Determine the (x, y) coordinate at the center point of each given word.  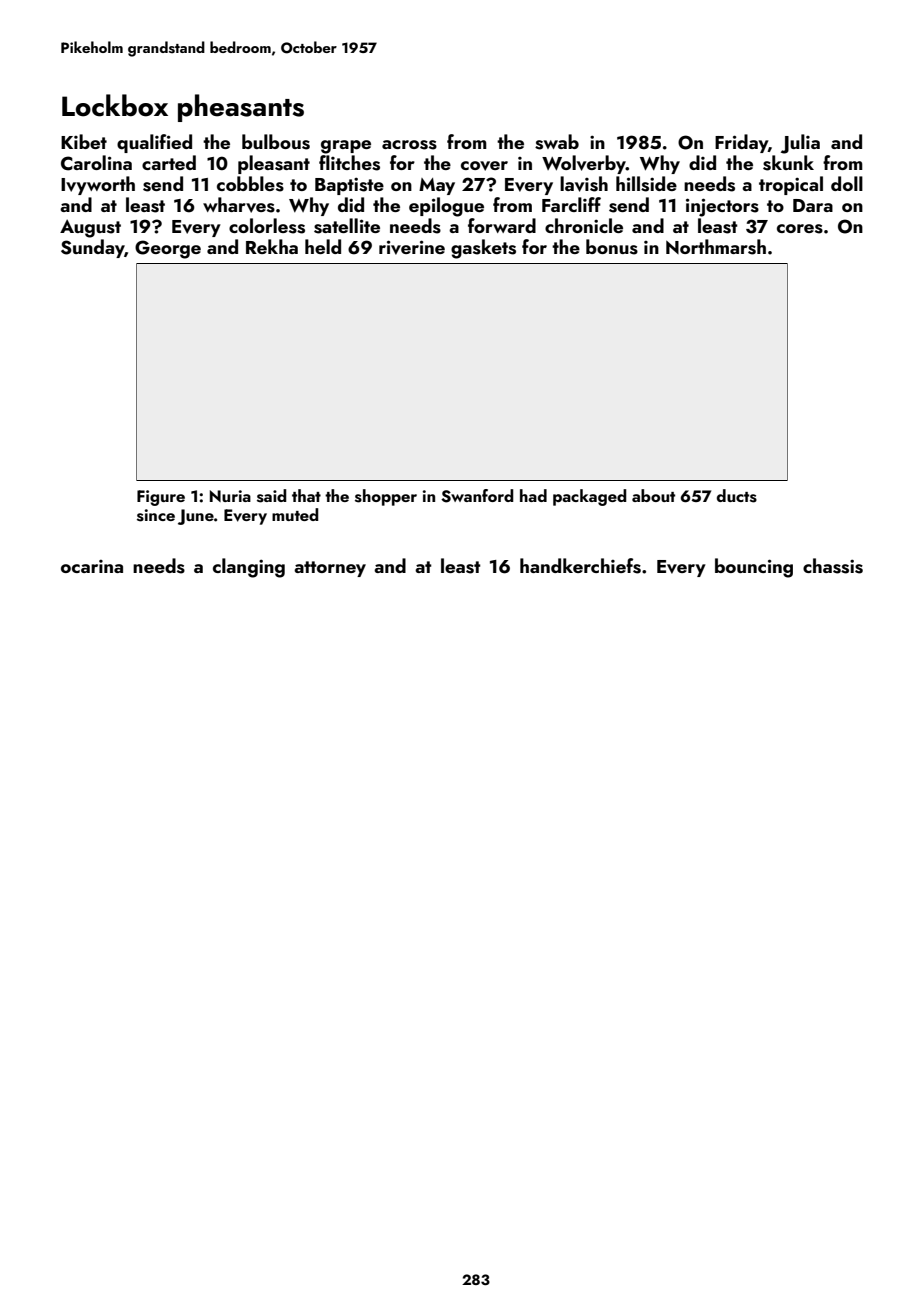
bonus (612, 247)
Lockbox (115, 105)
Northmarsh (716, 247)
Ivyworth (98, 185)
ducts (737, 496)
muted (295, 514)
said (272, 496)
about (653, 495)
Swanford (477, 496)
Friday (741, 143)
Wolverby (584, 164)
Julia (800, 144)
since (156, 515)
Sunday (93, 248)
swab (557, 142)
